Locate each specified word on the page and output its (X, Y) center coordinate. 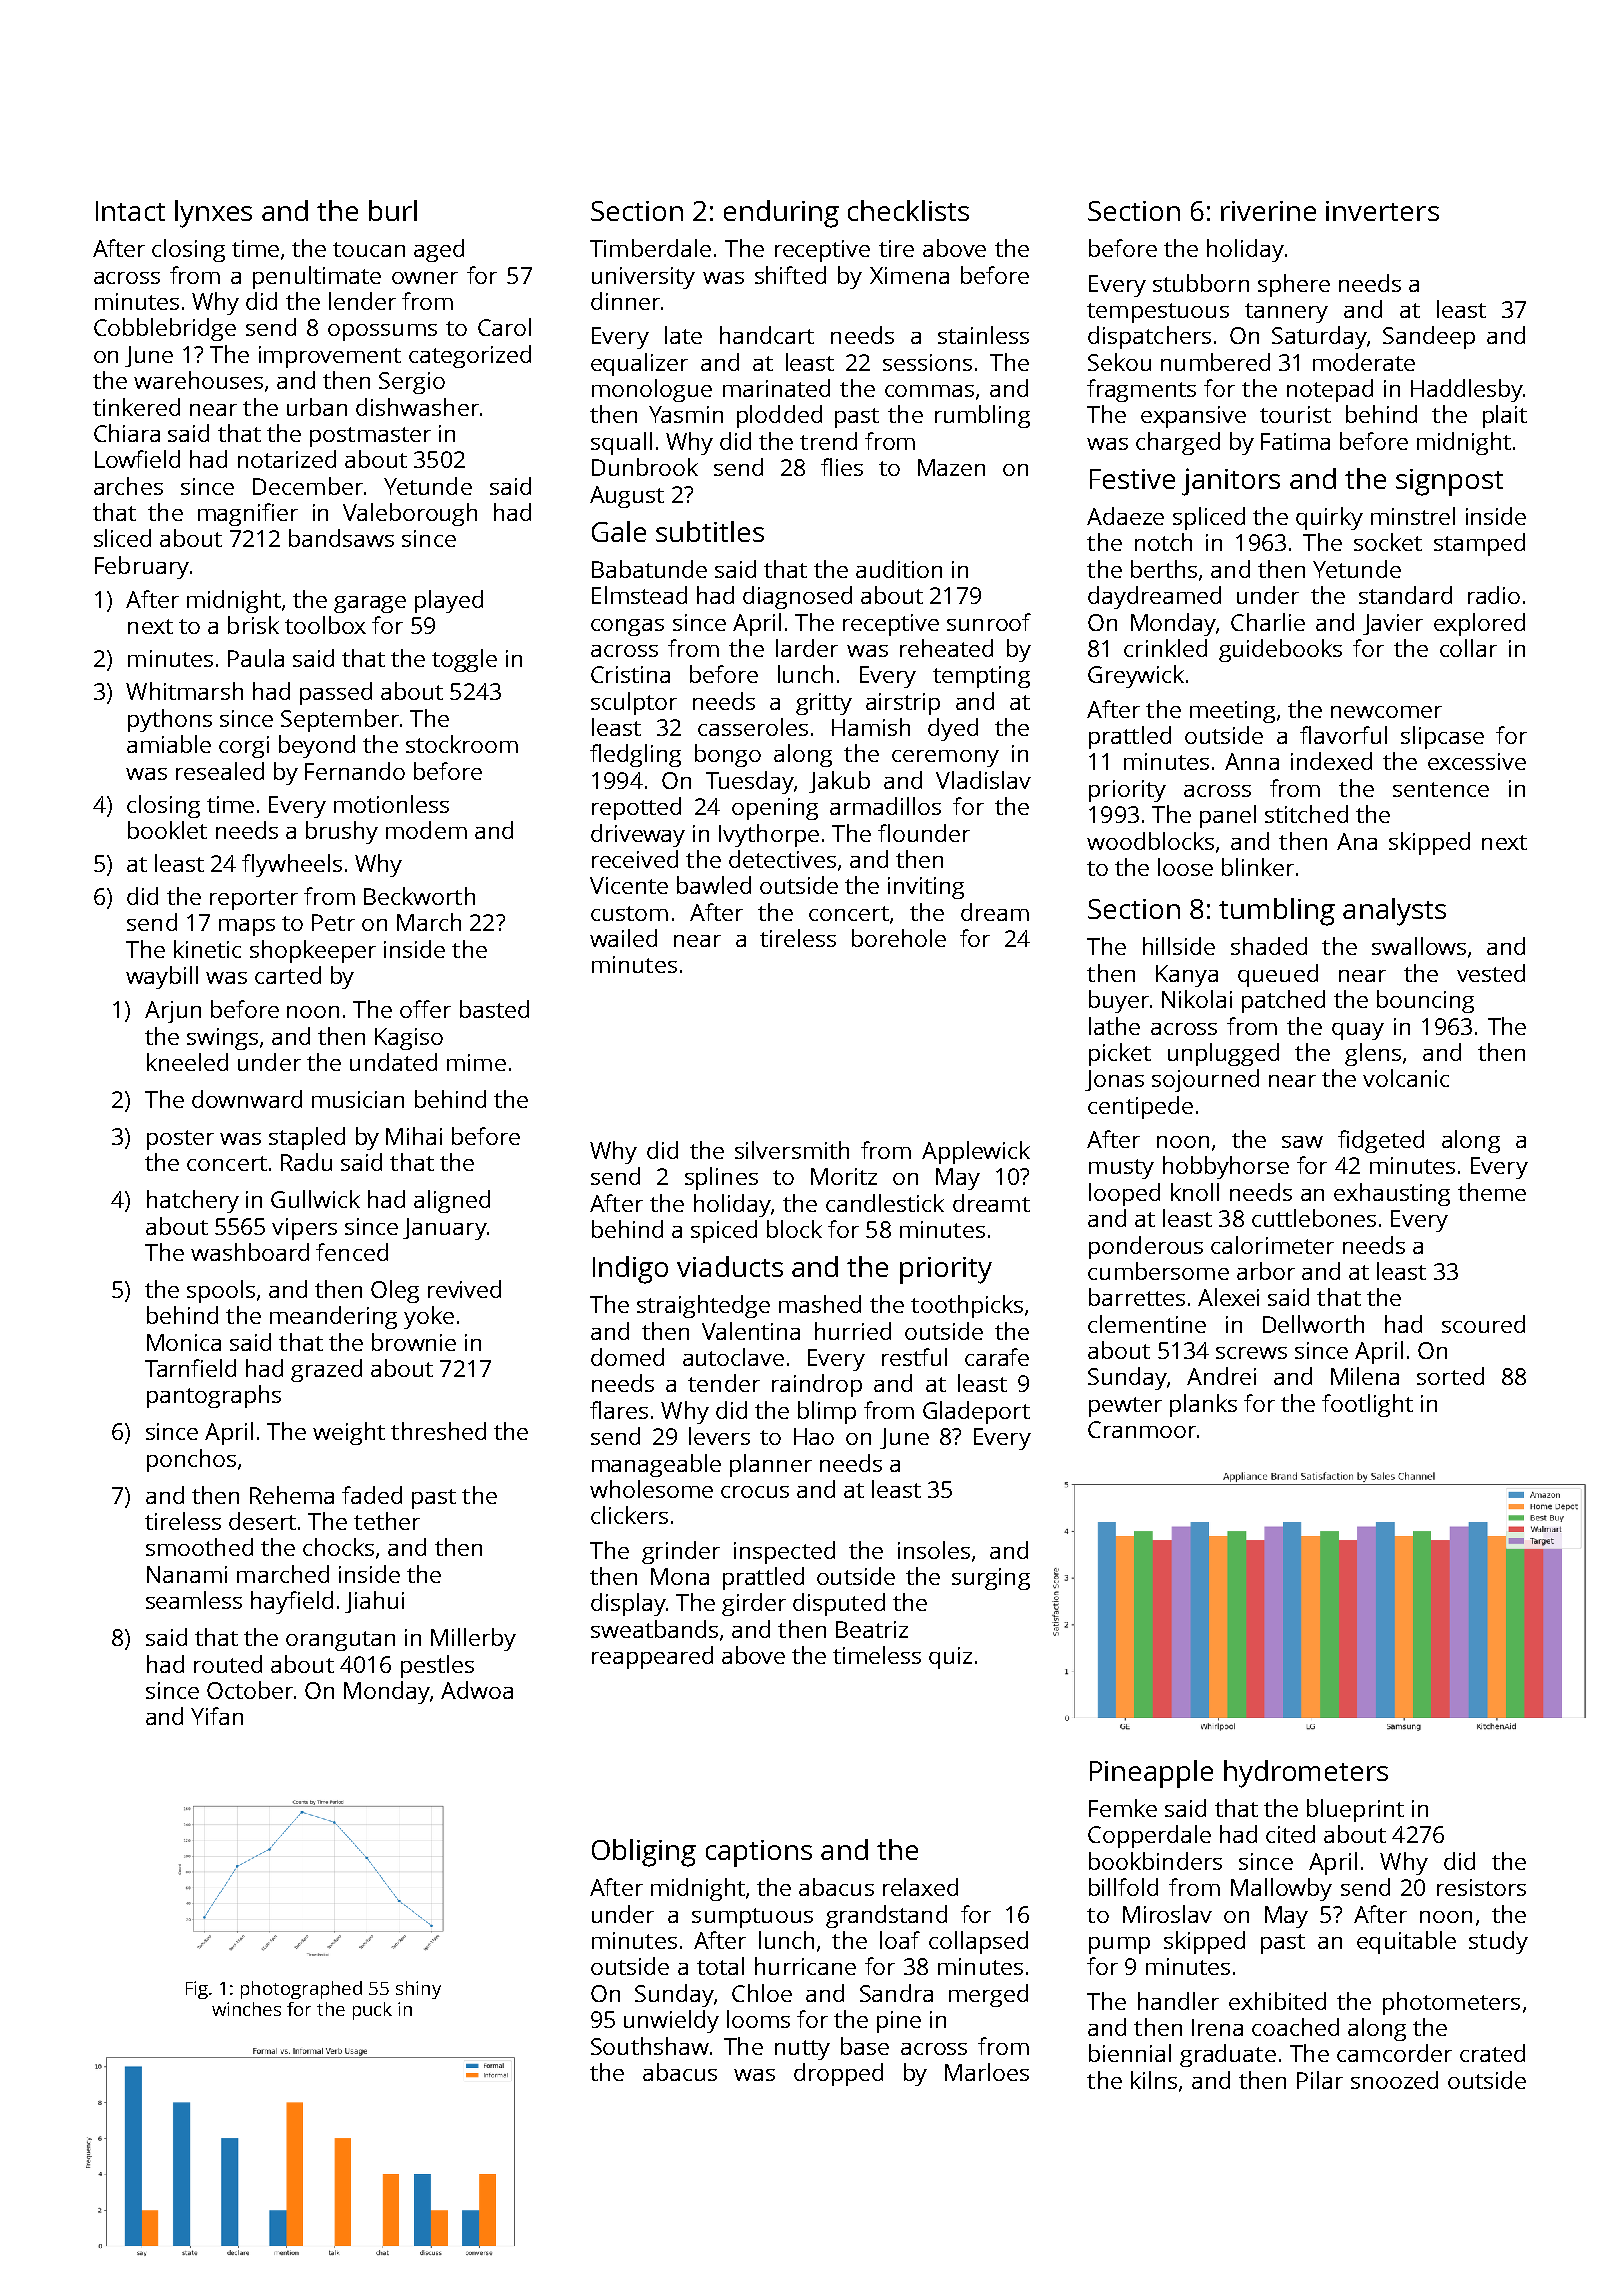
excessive (1477, 761)
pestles (437, 1666)
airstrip (903, 704)
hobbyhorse (1226, 1167)
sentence (1441, 789)
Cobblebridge (165, 329)
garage (370, 604)
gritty (824, 704)
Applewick (976, 1152)
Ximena (909, 275)
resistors (1481, 1887)
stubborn (1201, 283)
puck (372, 2011)
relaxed (920, 1887)
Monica (184, 1342)
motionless (391, 804)
